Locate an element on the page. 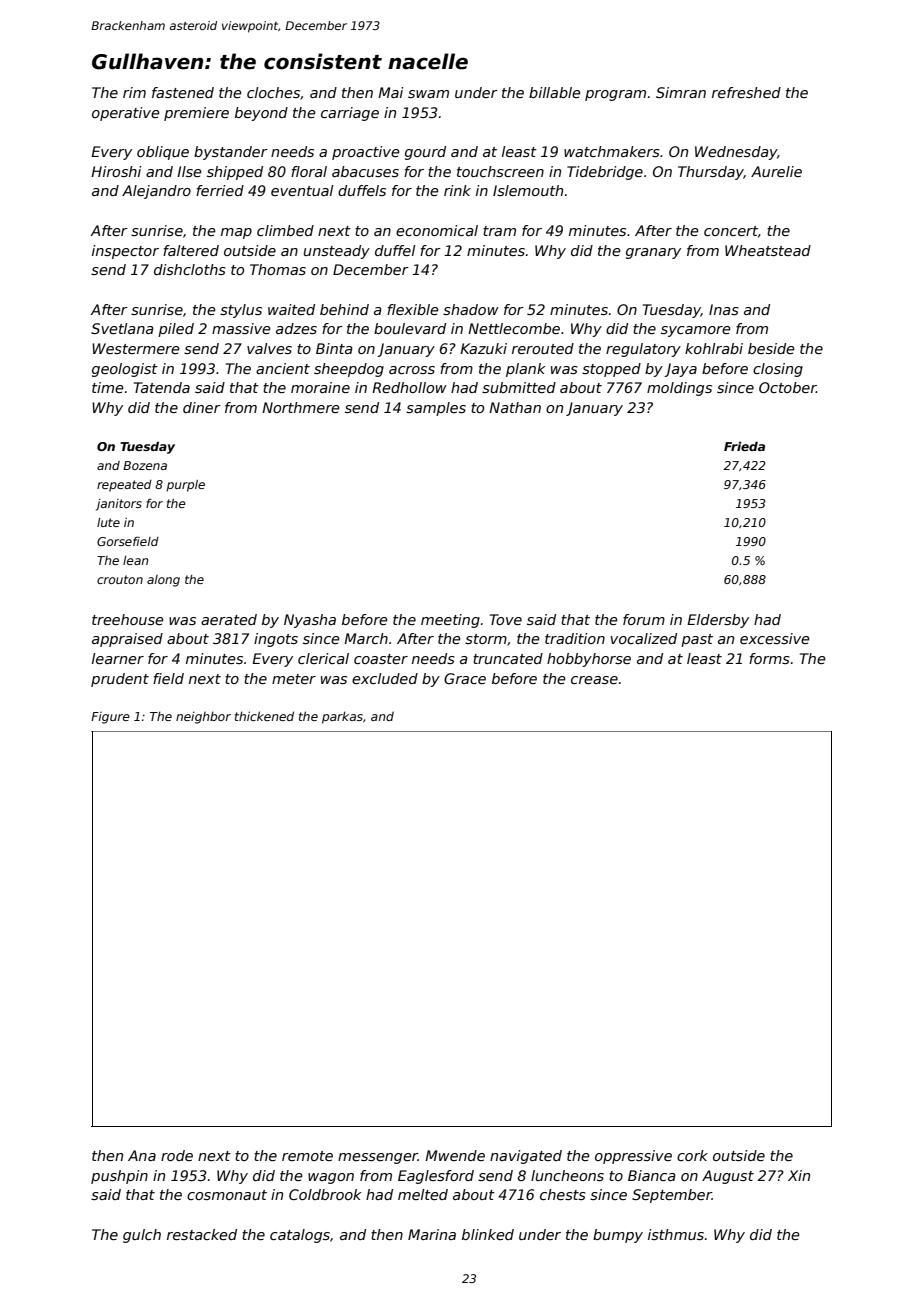 The image size is (924, 1308). Marina is located at coordinates (432, 1234).
